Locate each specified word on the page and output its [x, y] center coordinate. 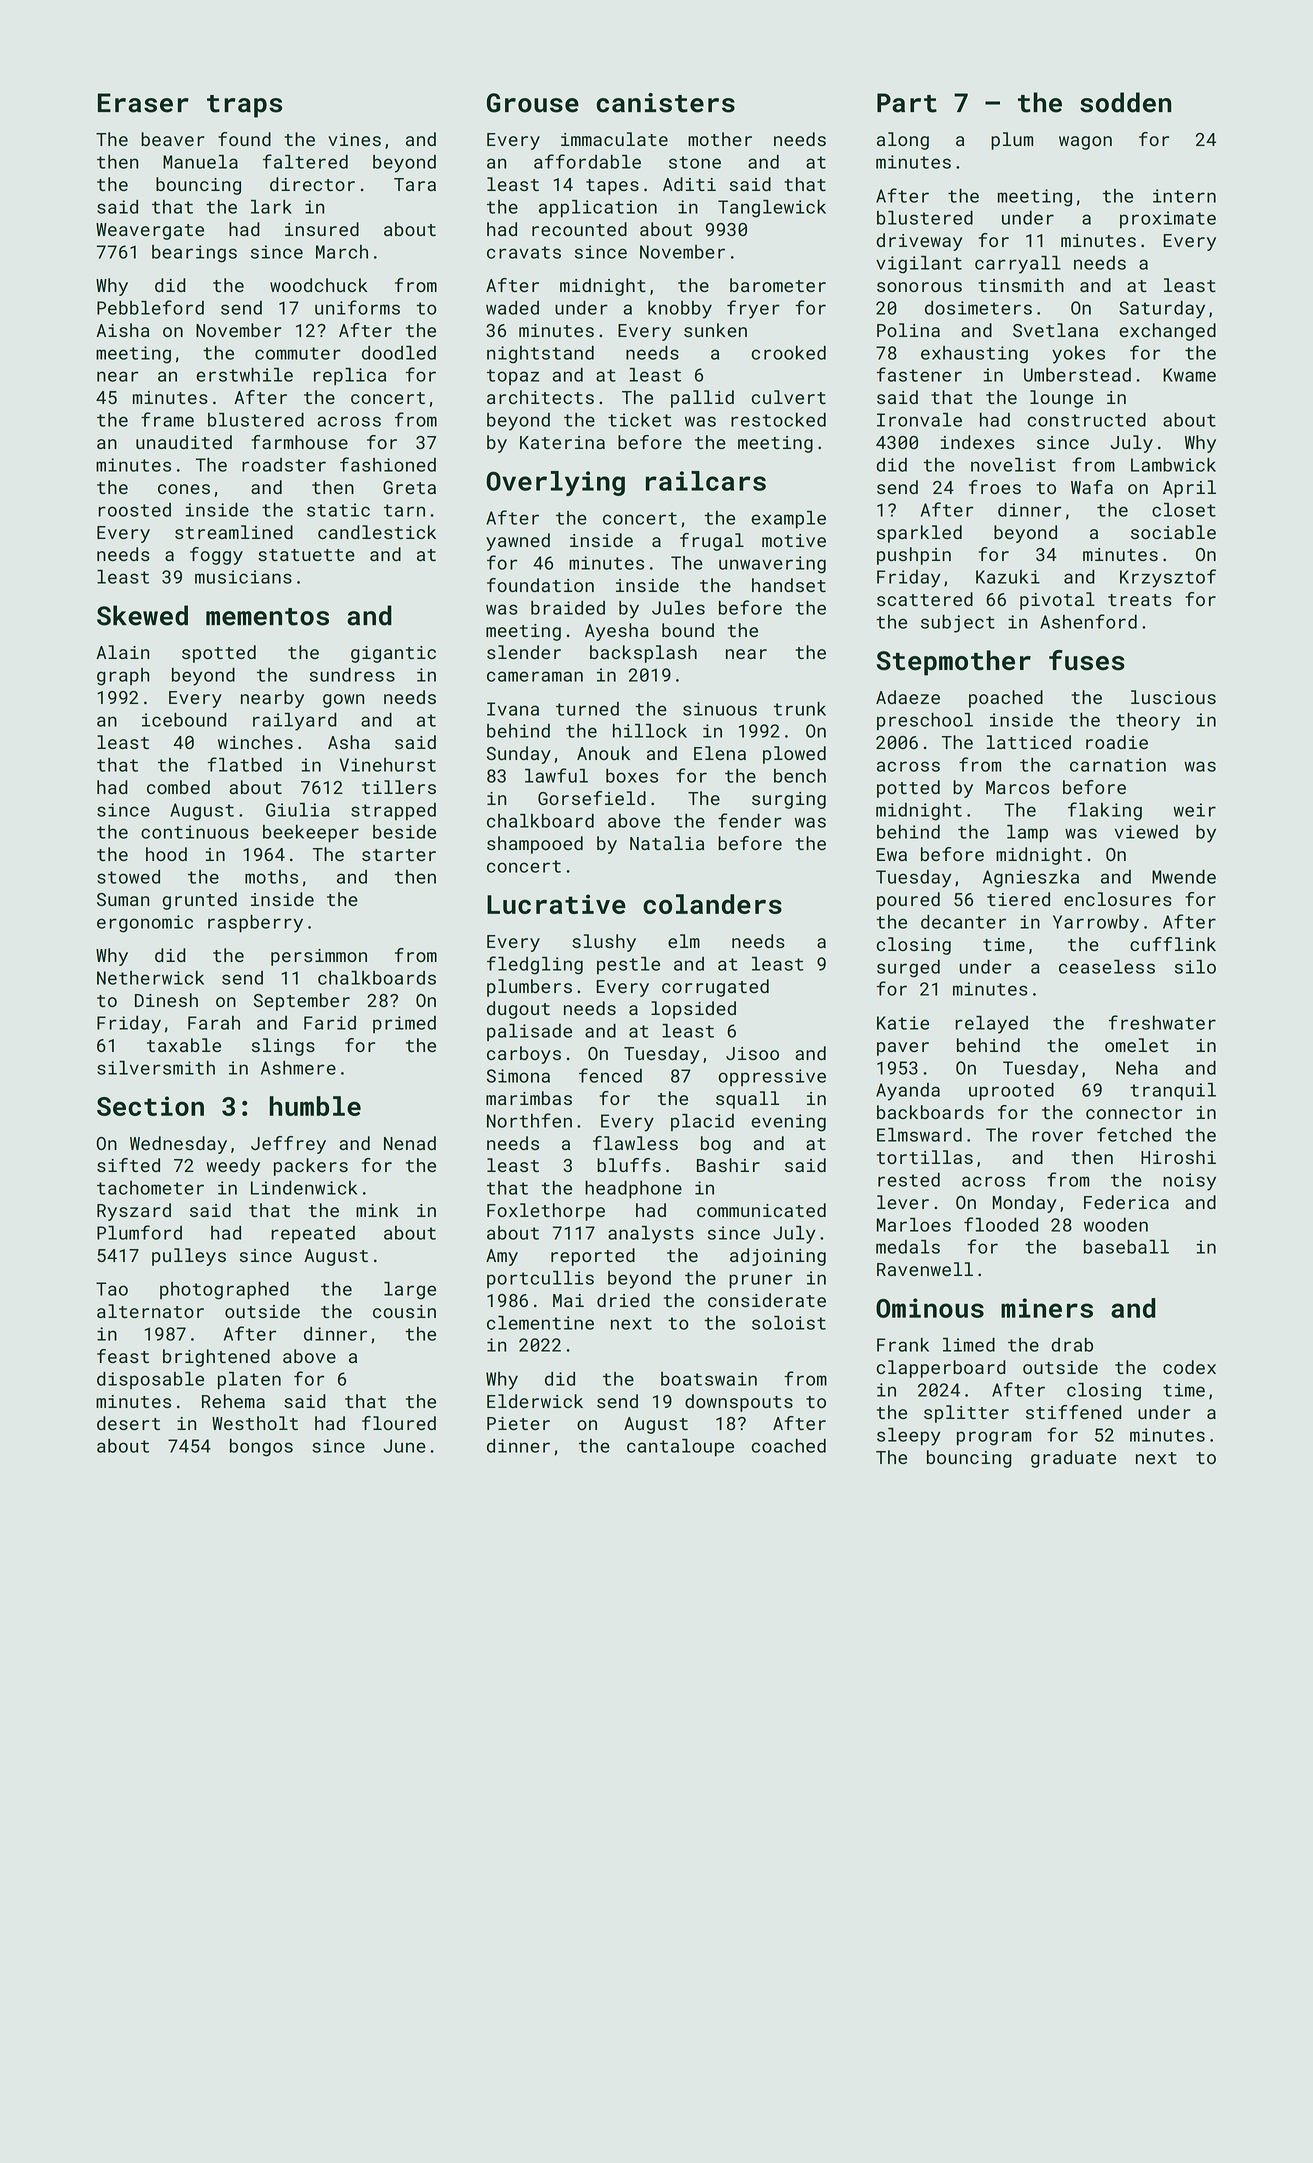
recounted [579, 229]
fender [750, 820]
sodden [1125, 102]
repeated [313, 1234]
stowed [128, 877]
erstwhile [244, 375]
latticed [1029, 742]
